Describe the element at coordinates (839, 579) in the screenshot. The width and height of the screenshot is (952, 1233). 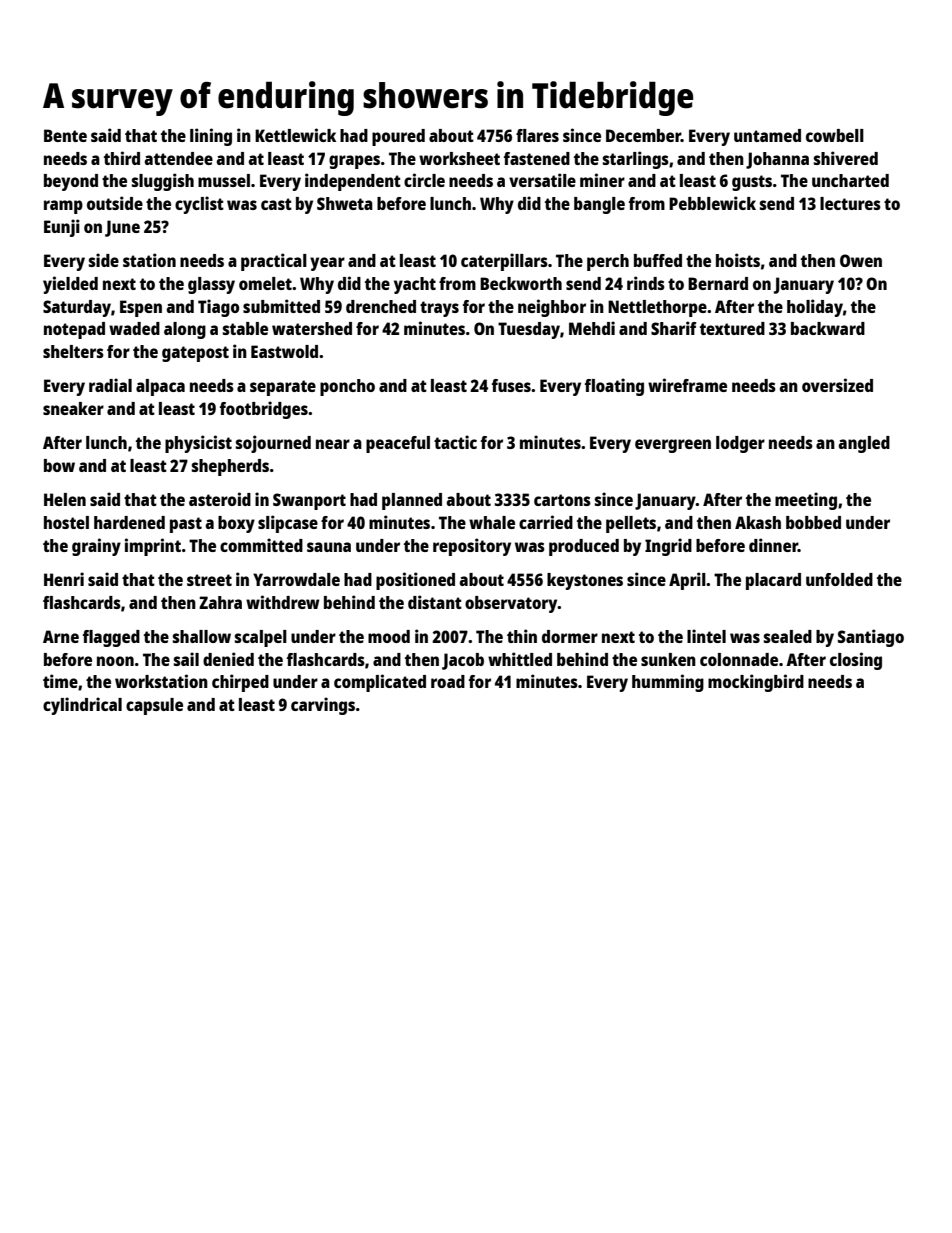
I see `unfolded` at that location.
